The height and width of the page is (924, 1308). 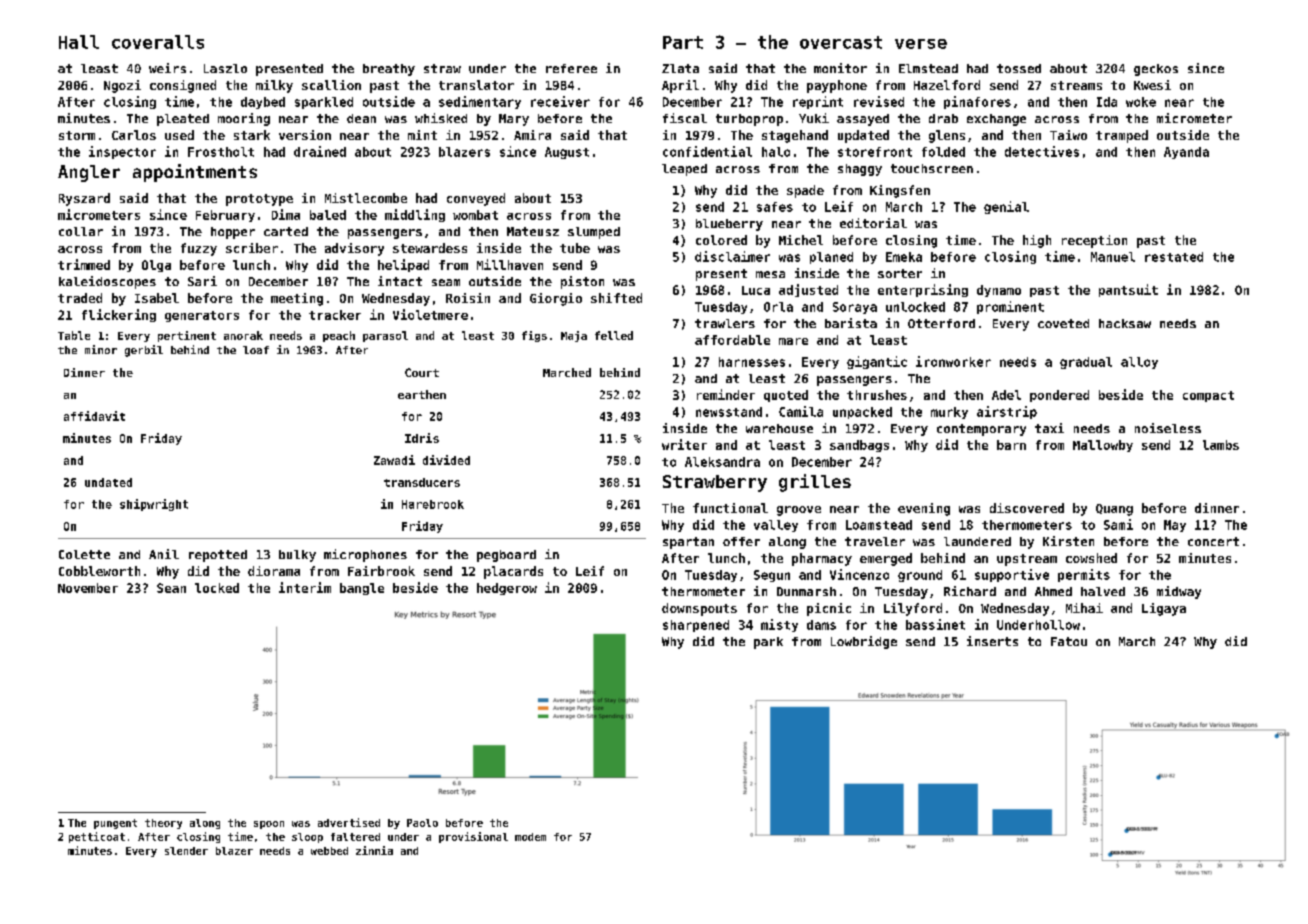 I want to click on flickering, so click(x=119, y=315).
